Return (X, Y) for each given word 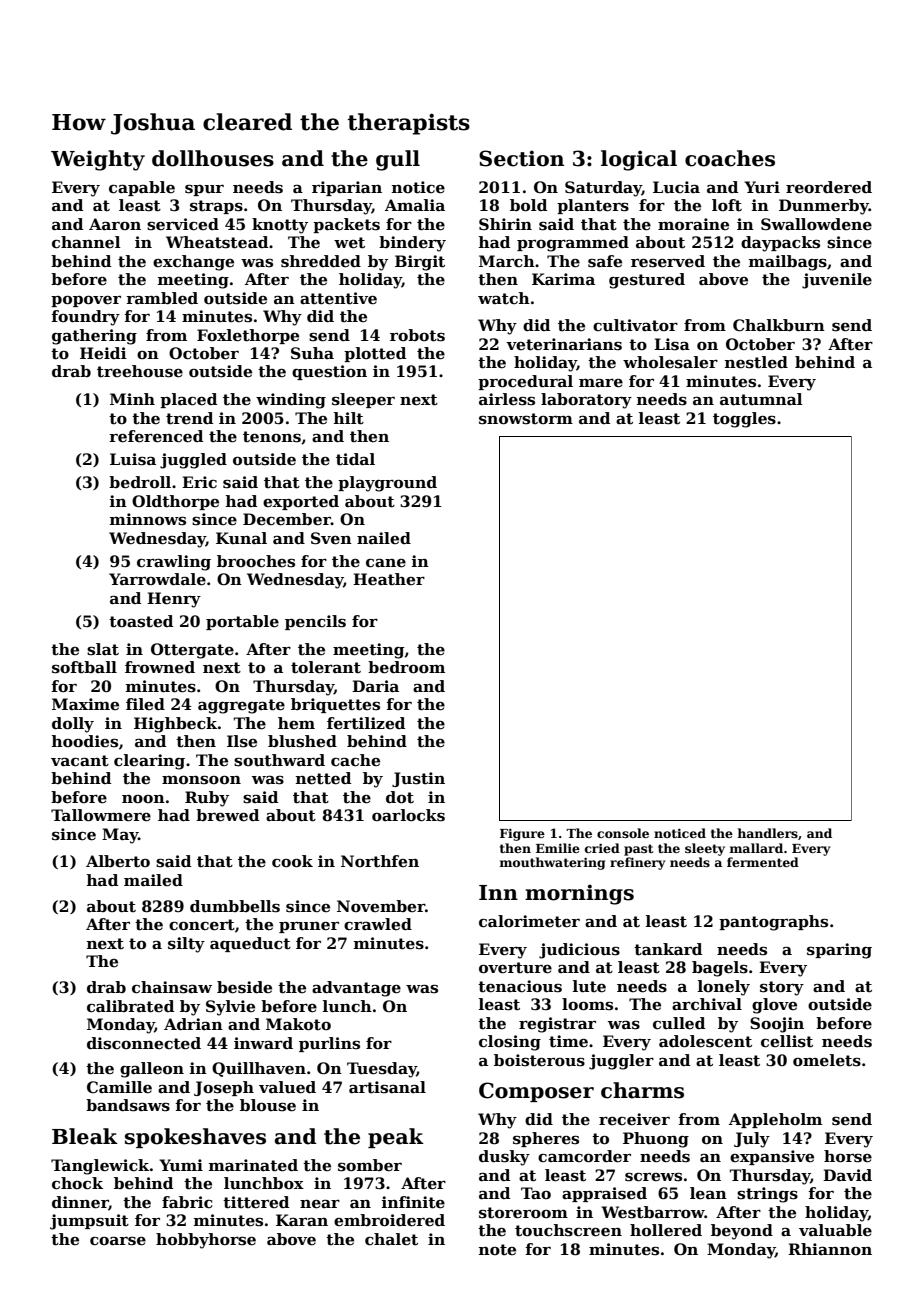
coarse (118, 1241)
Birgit (420, 263)
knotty (280, 226)
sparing (839, 951)
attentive (338, 298)
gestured (647, 281)
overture (515, 968)
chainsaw (172, 987)
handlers (768, 833)
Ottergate (192, 651)
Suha (312, 353)
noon (143, 799)
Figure (522, 834)
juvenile (837, 281)
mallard (756, 848)
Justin (418, 779)
